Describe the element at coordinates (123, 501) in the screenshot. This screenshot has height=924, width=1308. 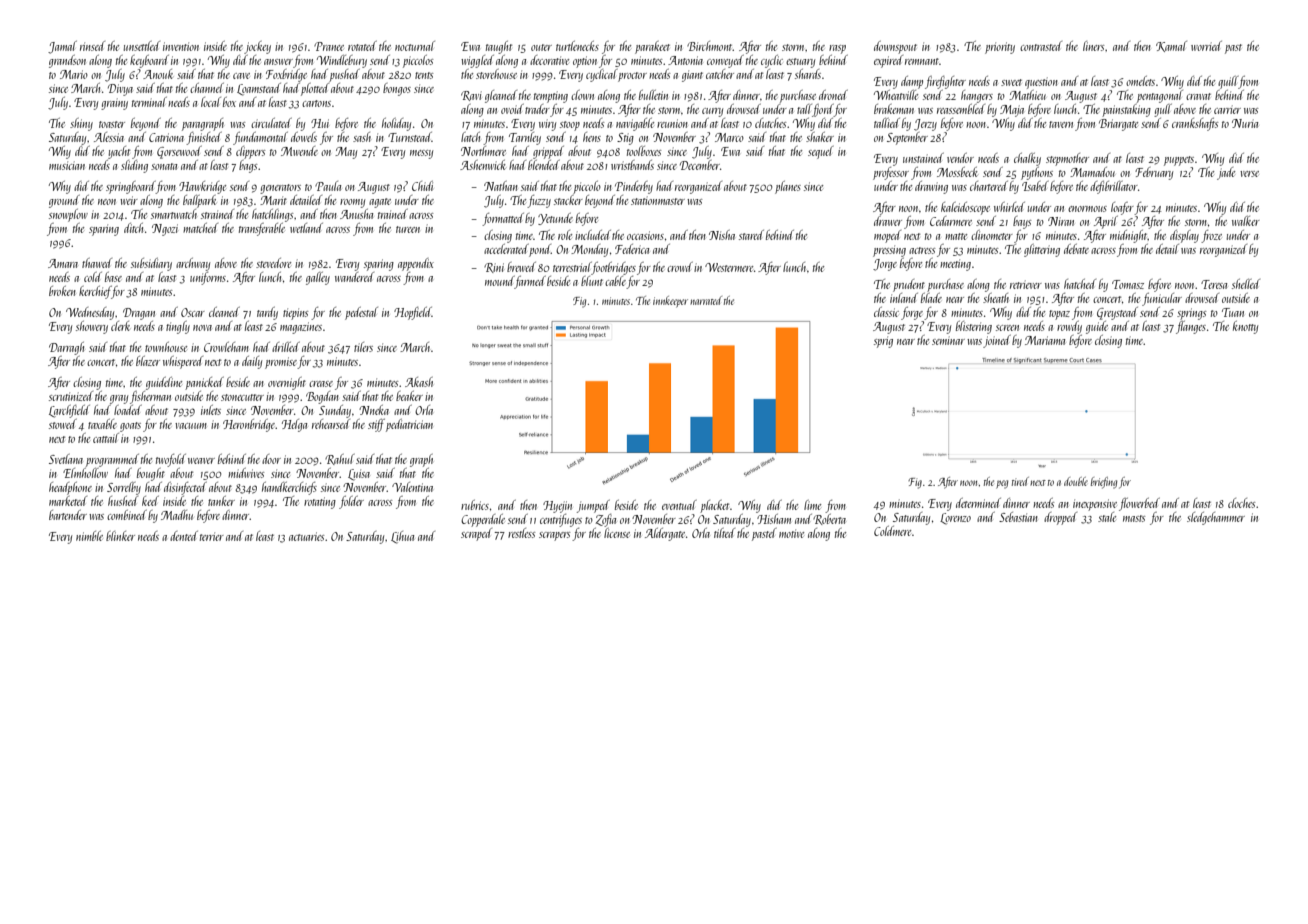
I see `hushed` at that location.
